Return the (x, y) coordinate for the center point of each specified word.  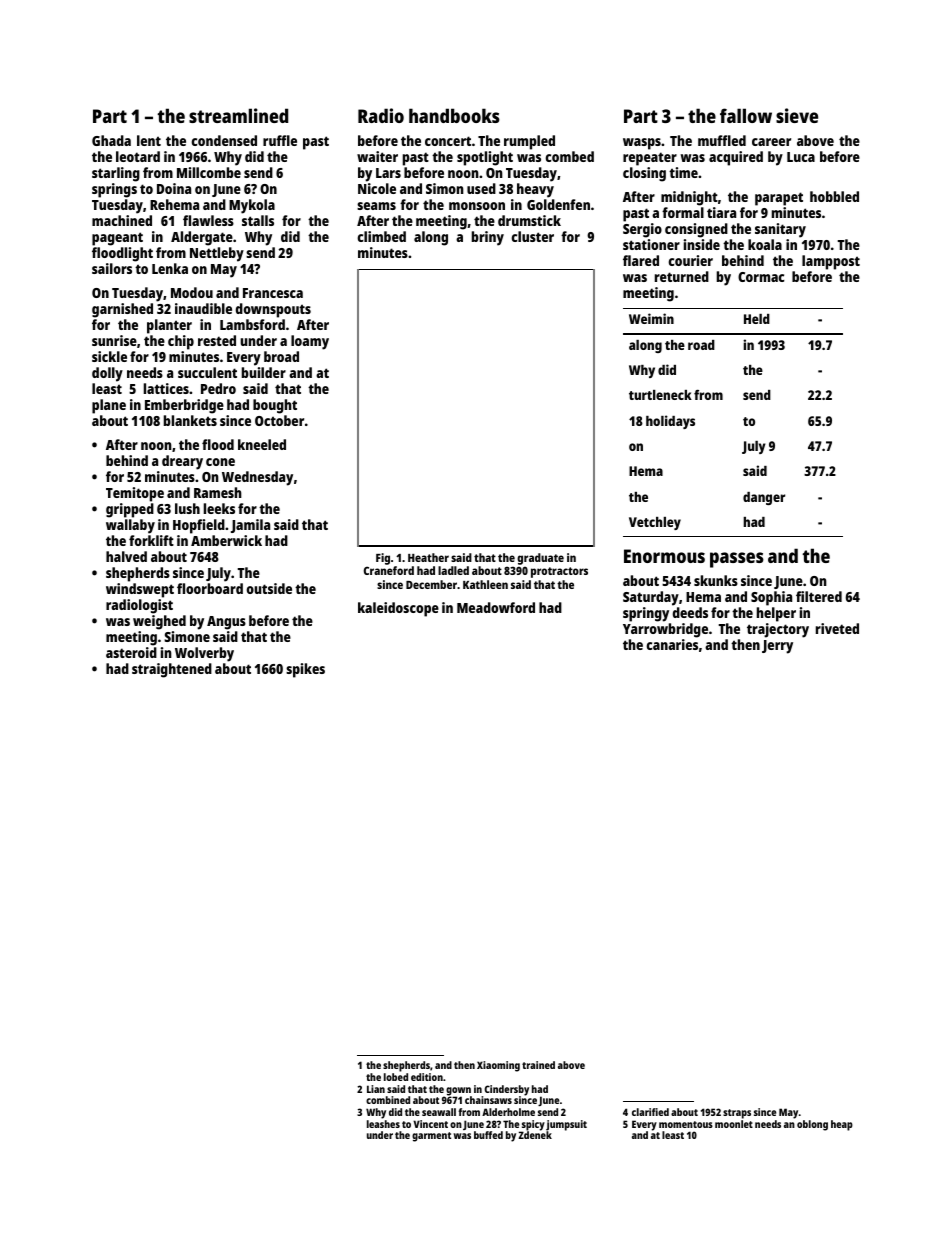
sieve (797, 115)
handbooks (454, 115)
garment (431, 1137)
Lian (376, 1089)
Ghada (111, 140)
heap (842, 1125)
